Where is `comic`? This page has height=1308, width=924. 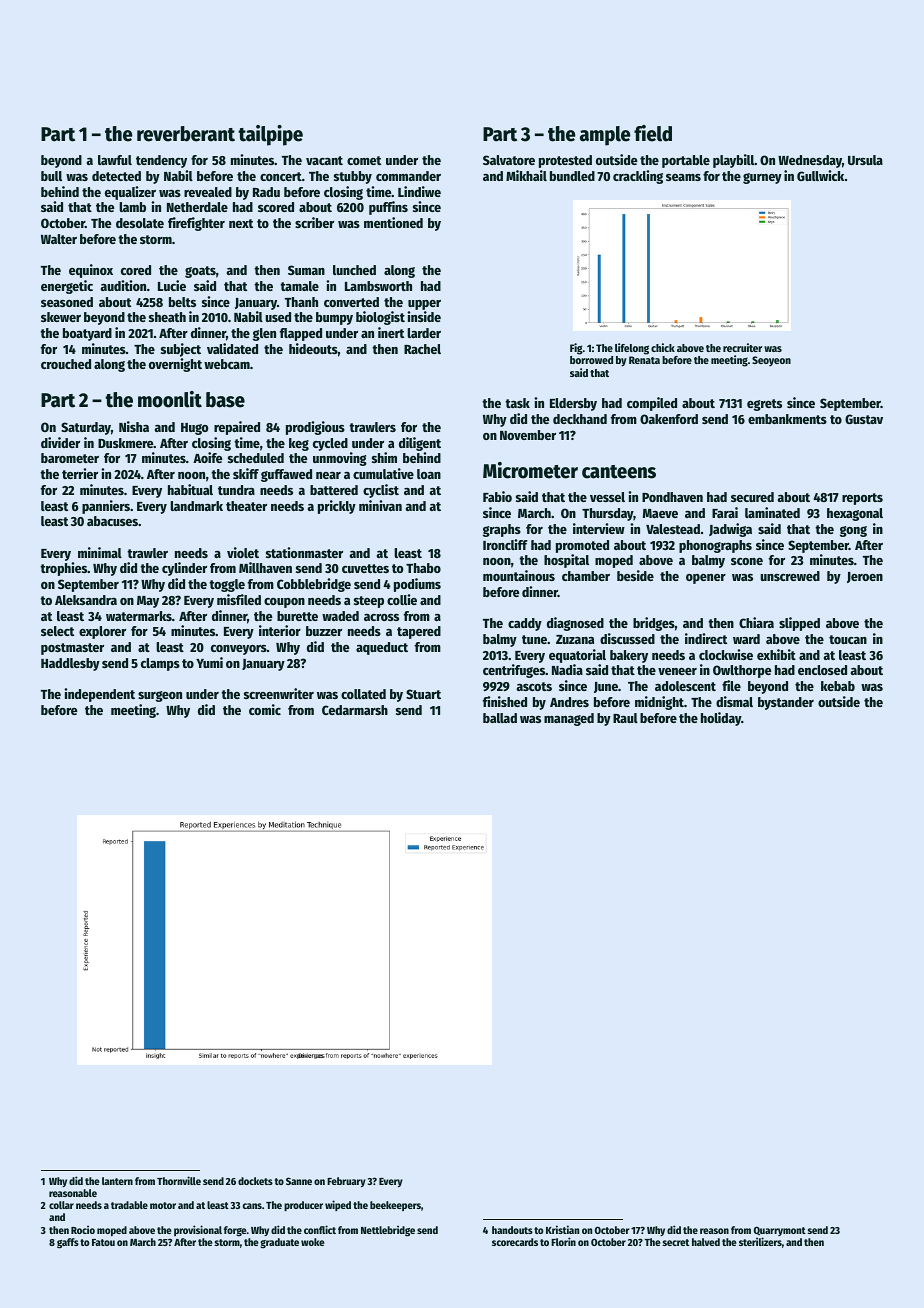 comic is located at coordinates (265, 709).
